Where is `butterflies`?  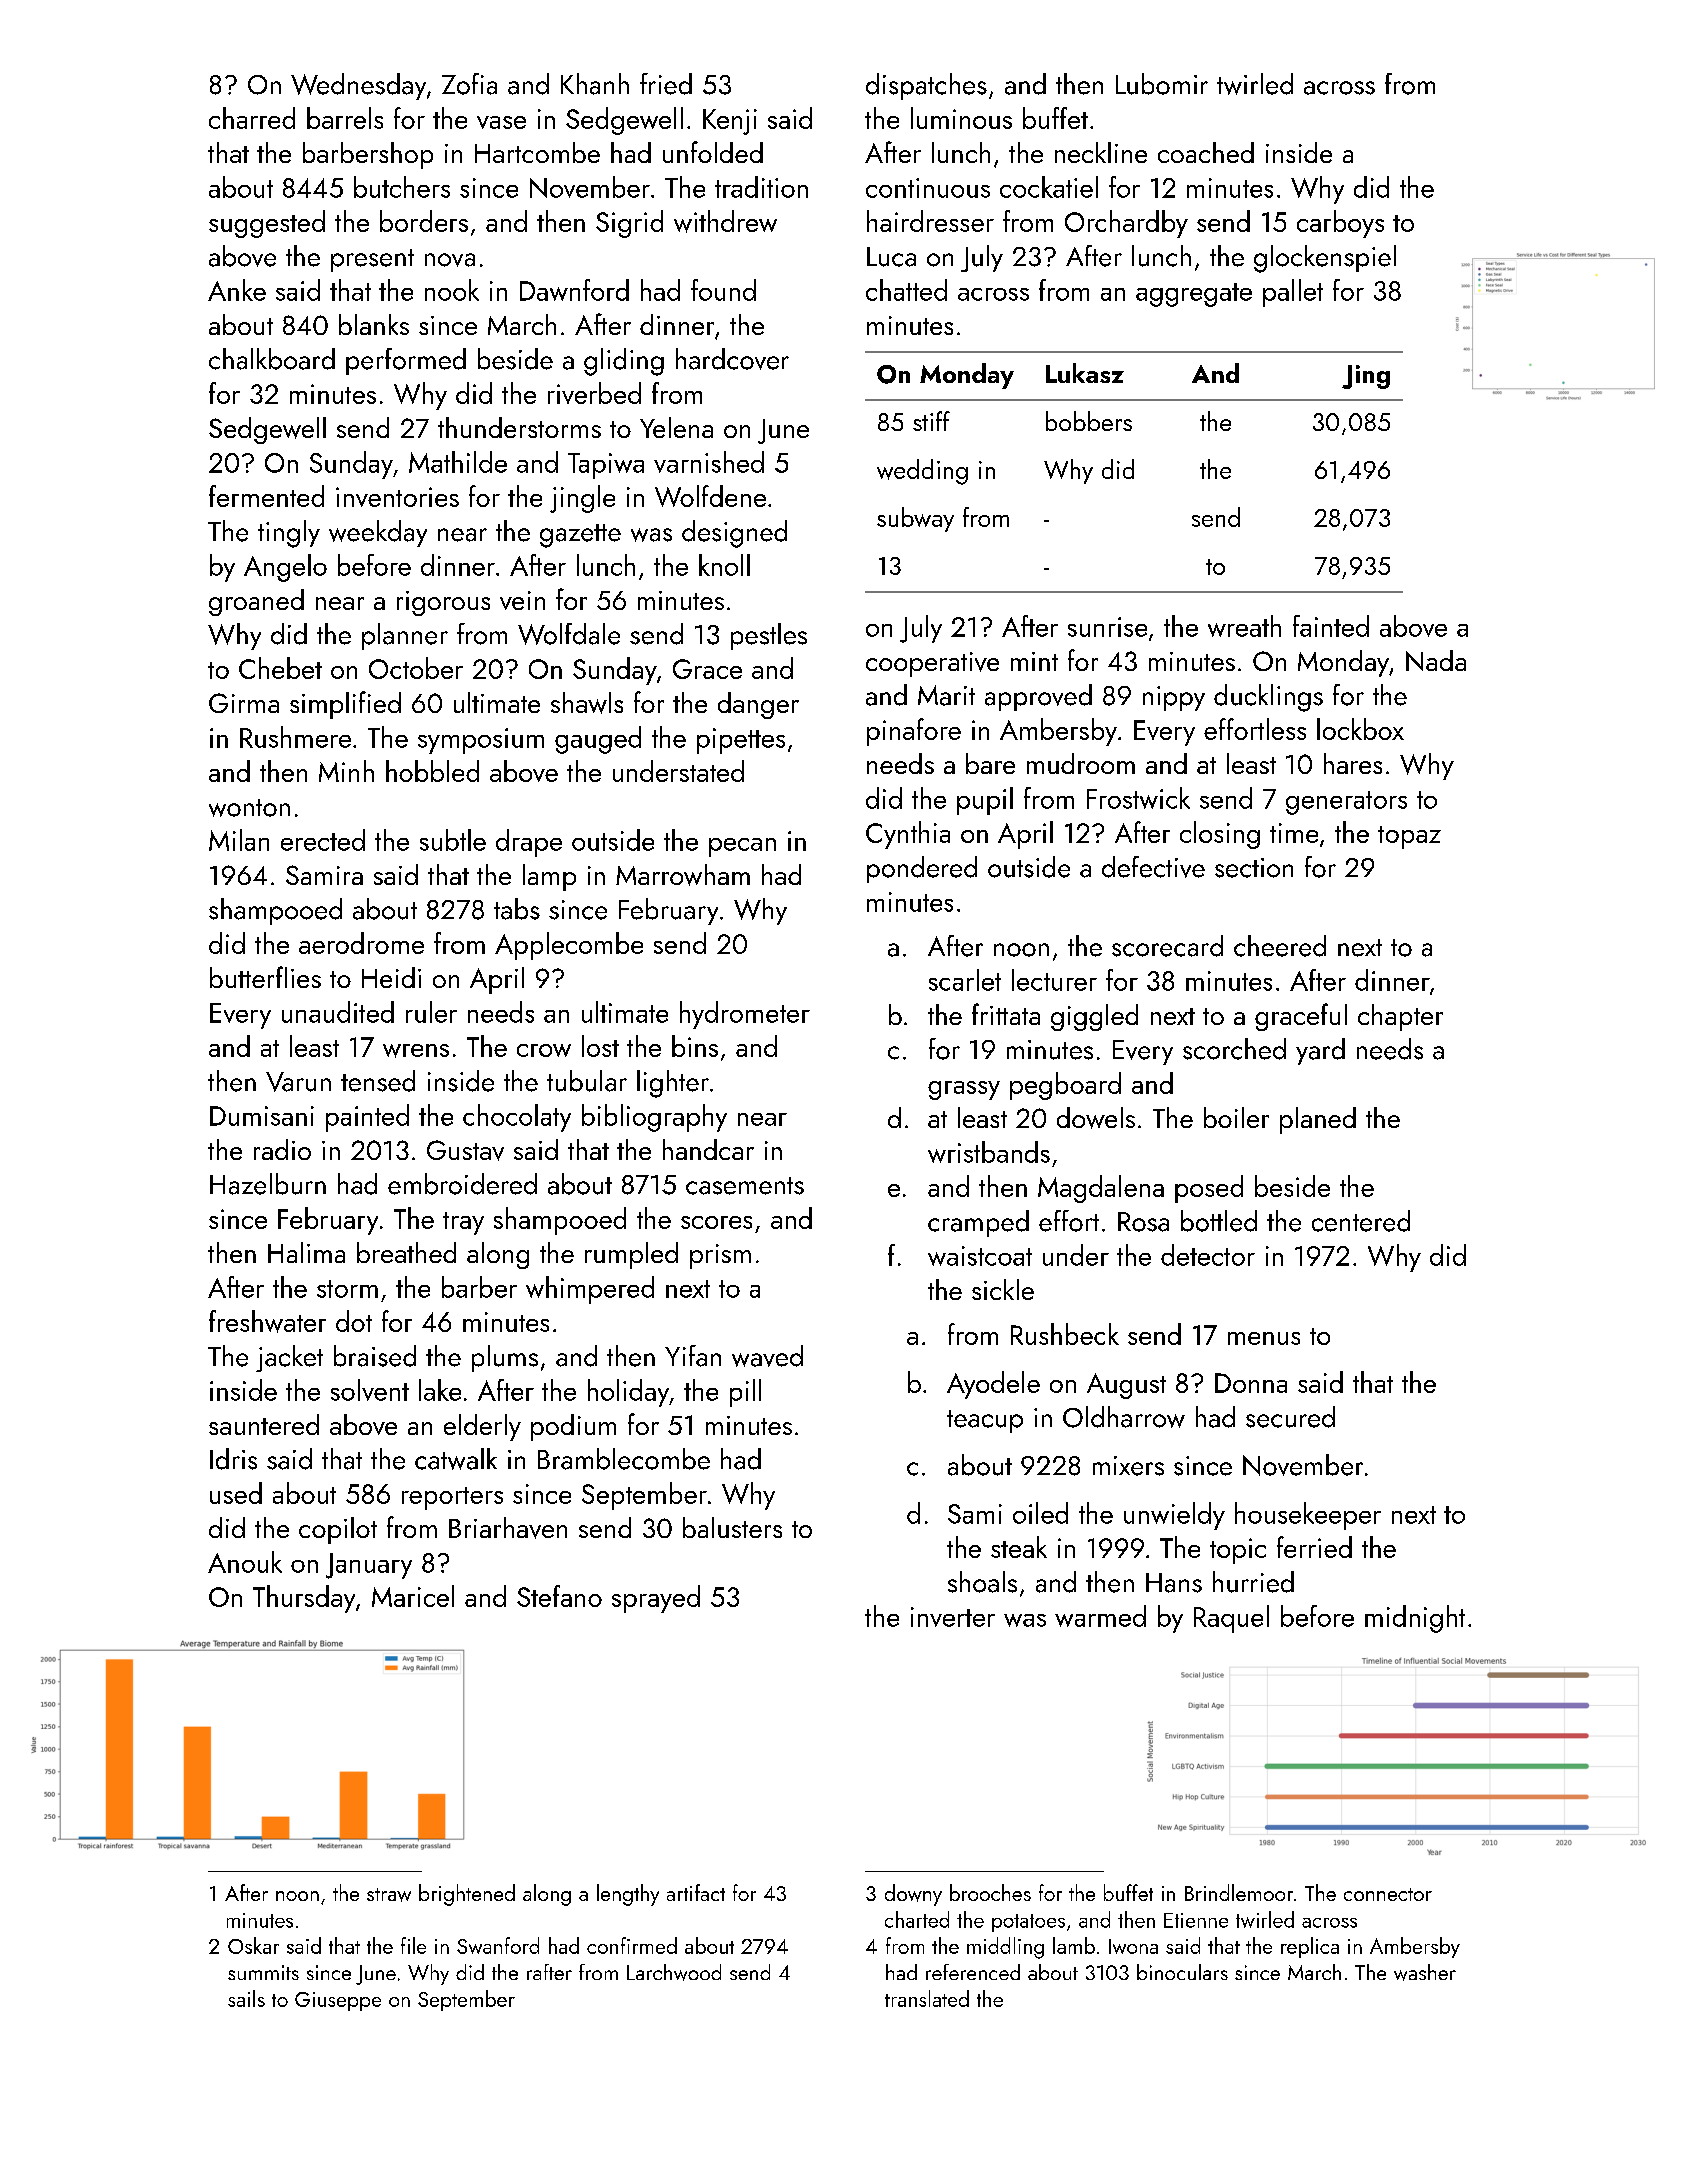
butterflies is located at coordinates (265, 977).
